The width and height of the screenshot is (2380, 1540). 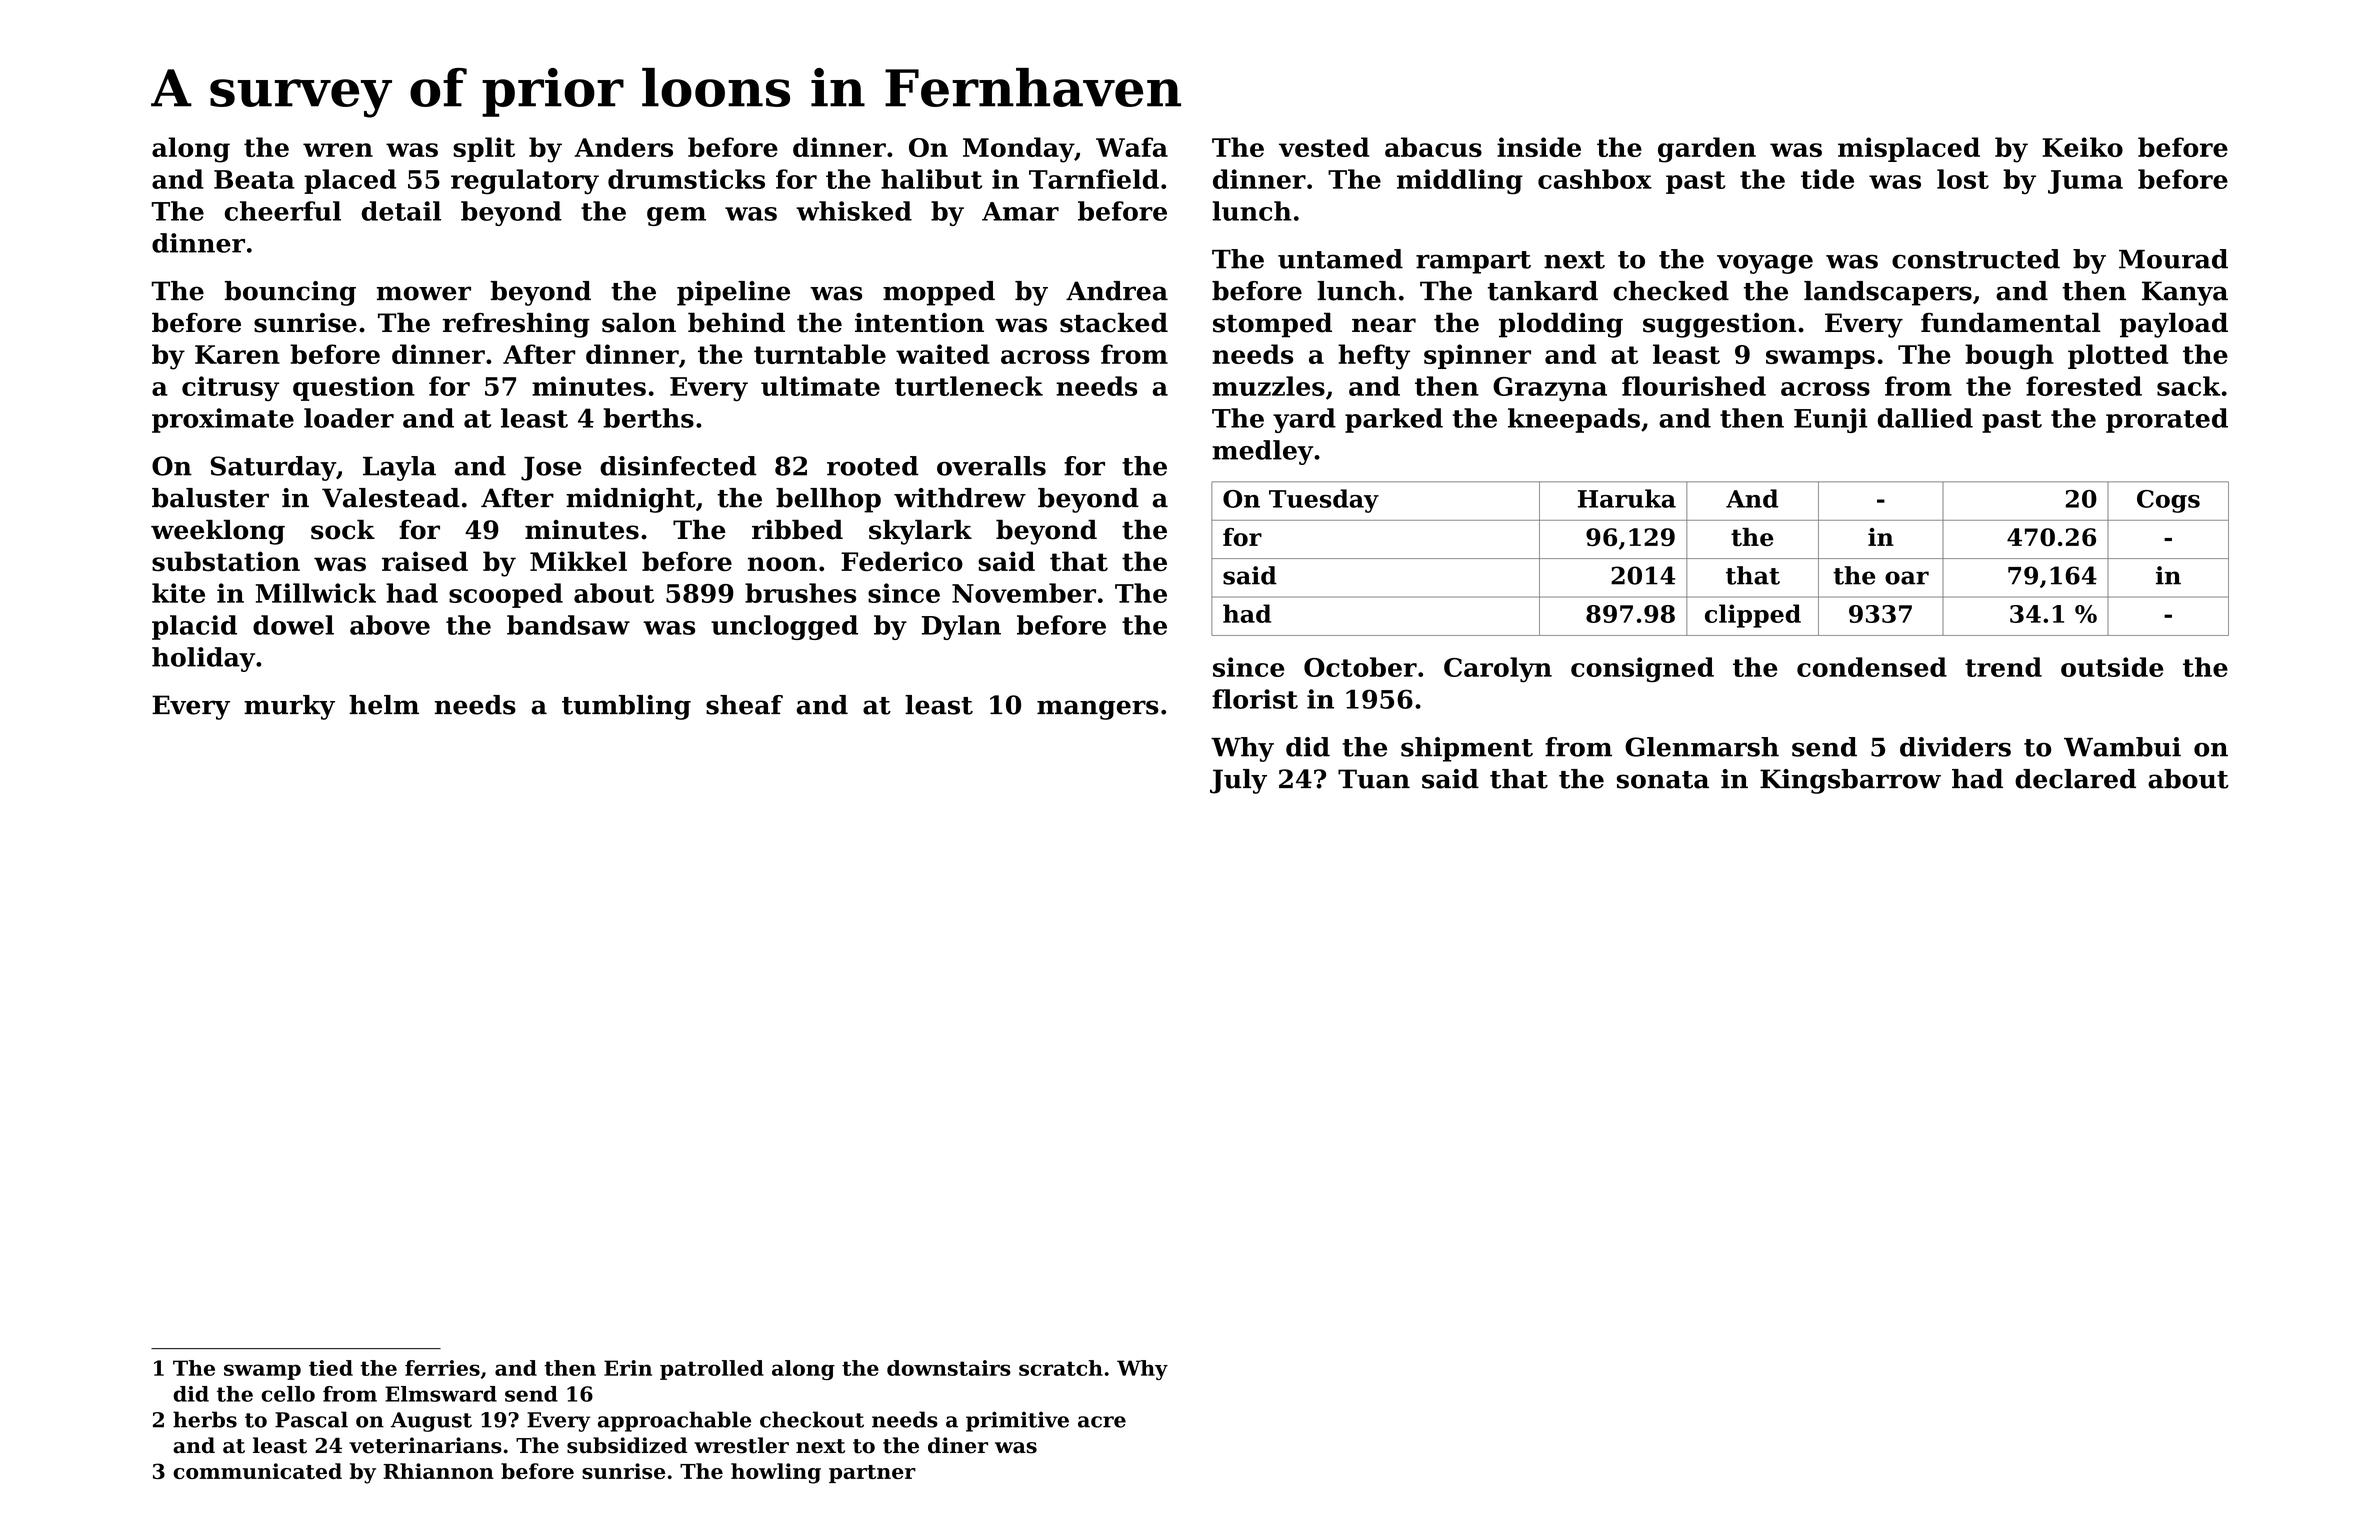 What do you see at coordinates (1907, 578) in the screenshot?
I see `oar` at bounding box center [1907, 578].
